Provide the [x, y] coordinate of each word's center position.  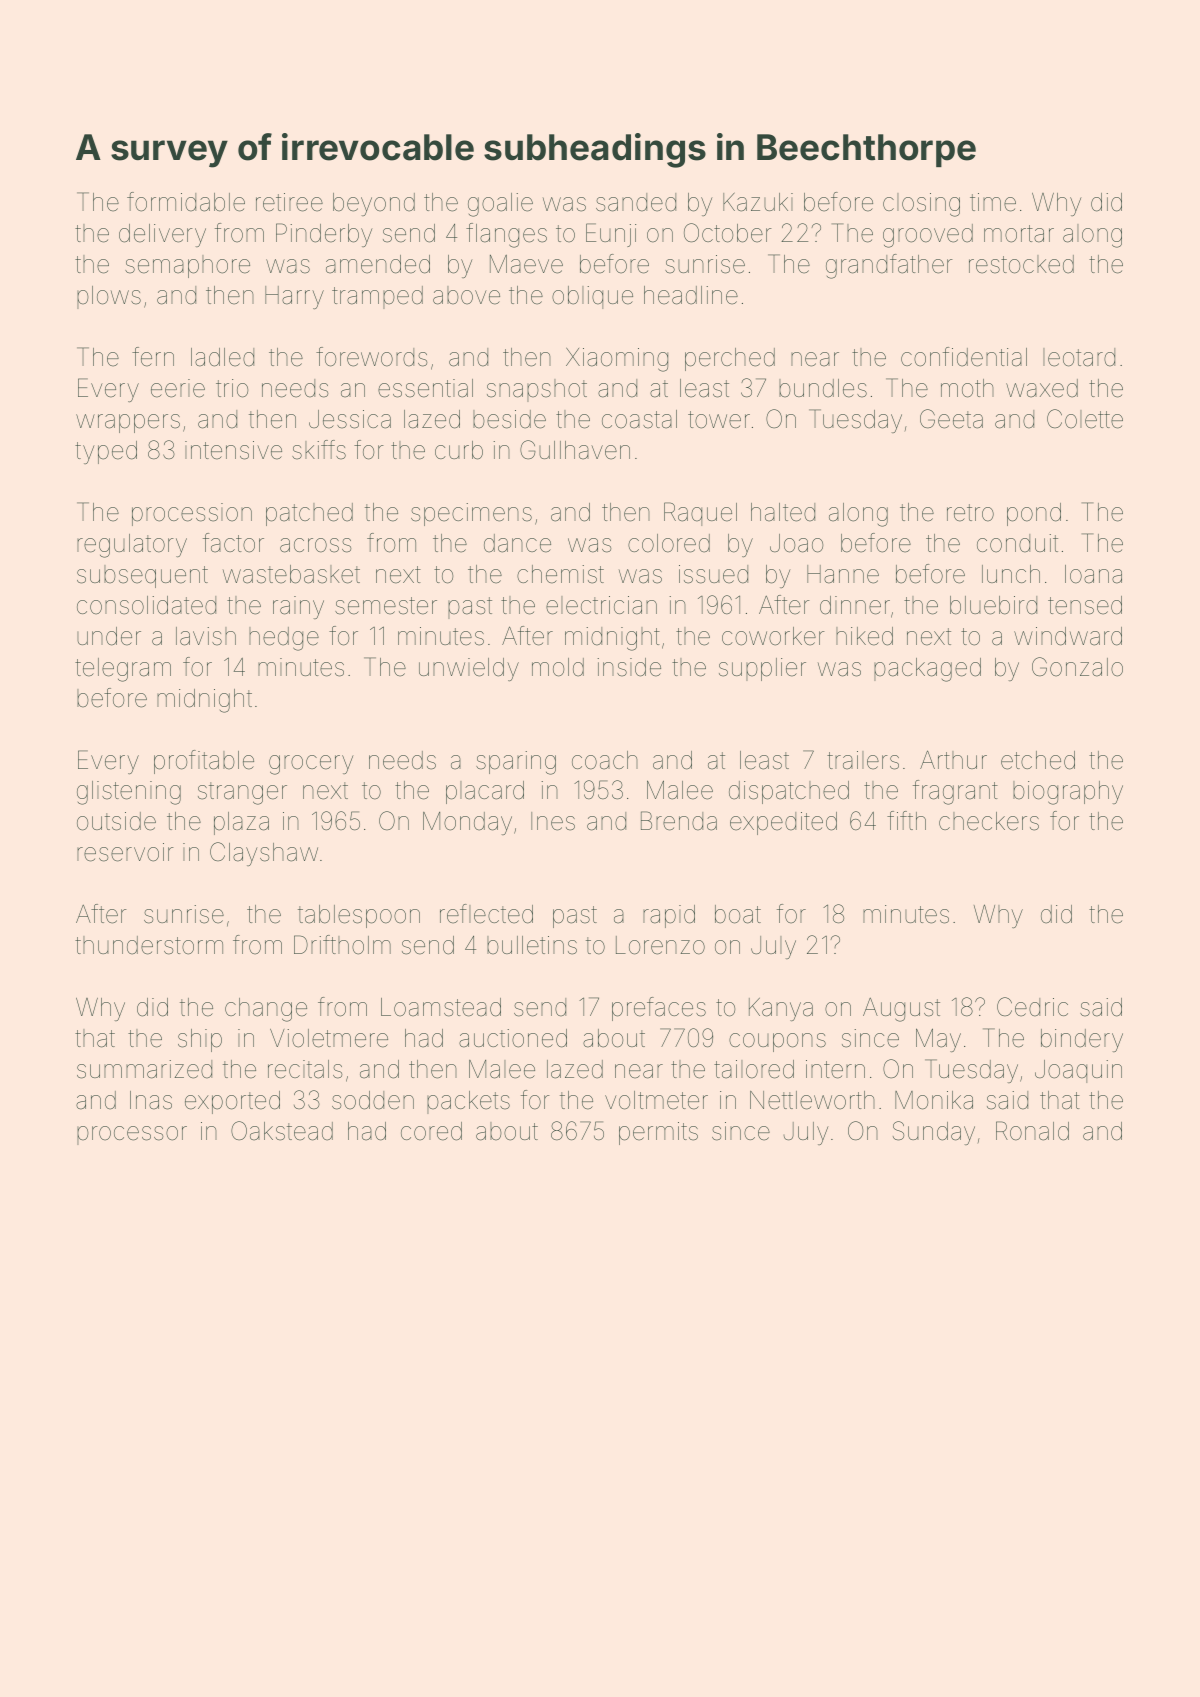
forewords [372, 357]
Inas [151, 1100]
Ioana [1093, 574]
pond [1034, 514]
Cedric [1032, 1007]
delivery [162, 235]
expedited [783, 823]
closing [921, 205]
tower [719, 420]
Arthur [953, 759]
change [266, 1010]
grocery [311, 765]
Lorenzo [660, 945]
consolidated [146, 605]
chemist [560, 574]
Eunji [611, 235]
